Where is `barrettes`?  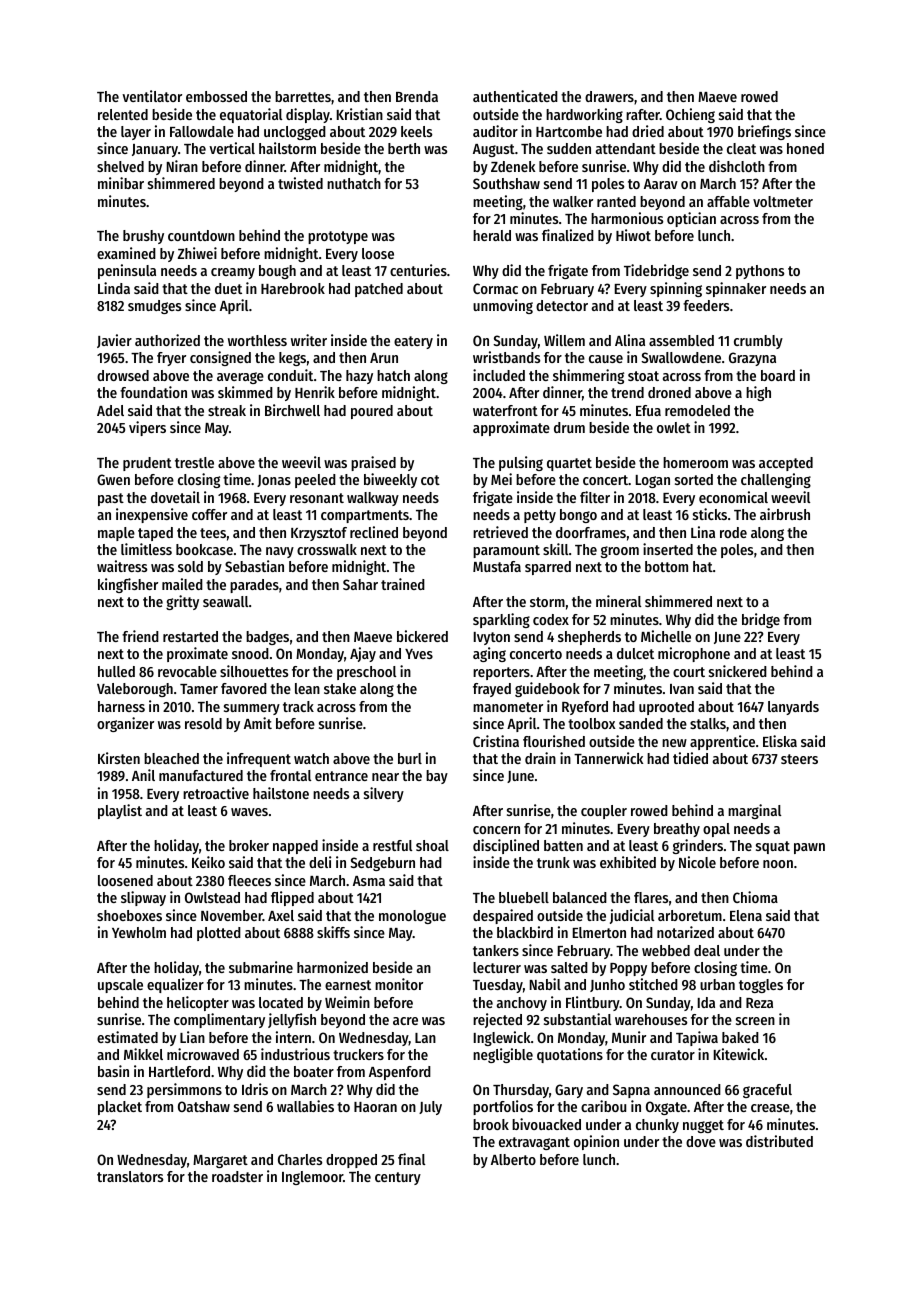 barrettes is located at coordinates (303, 96).
